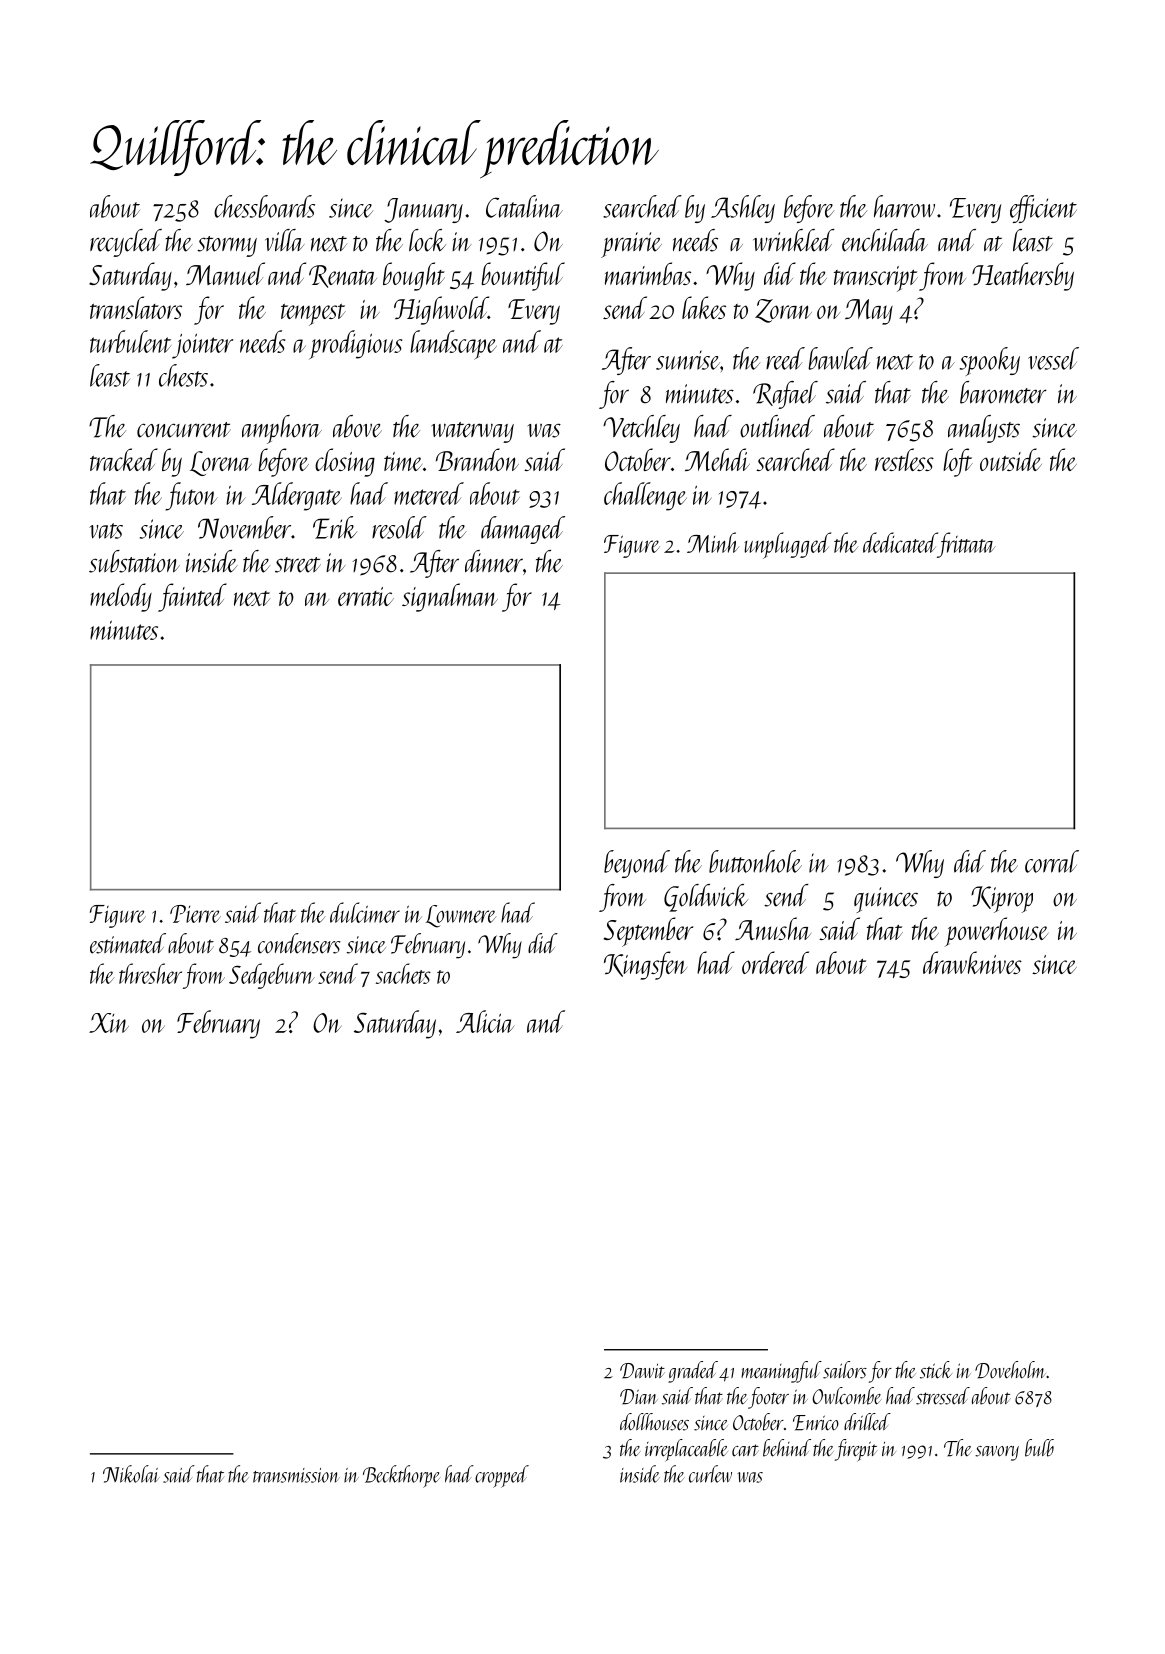  I want to click on harrow, so click(904, 206).
